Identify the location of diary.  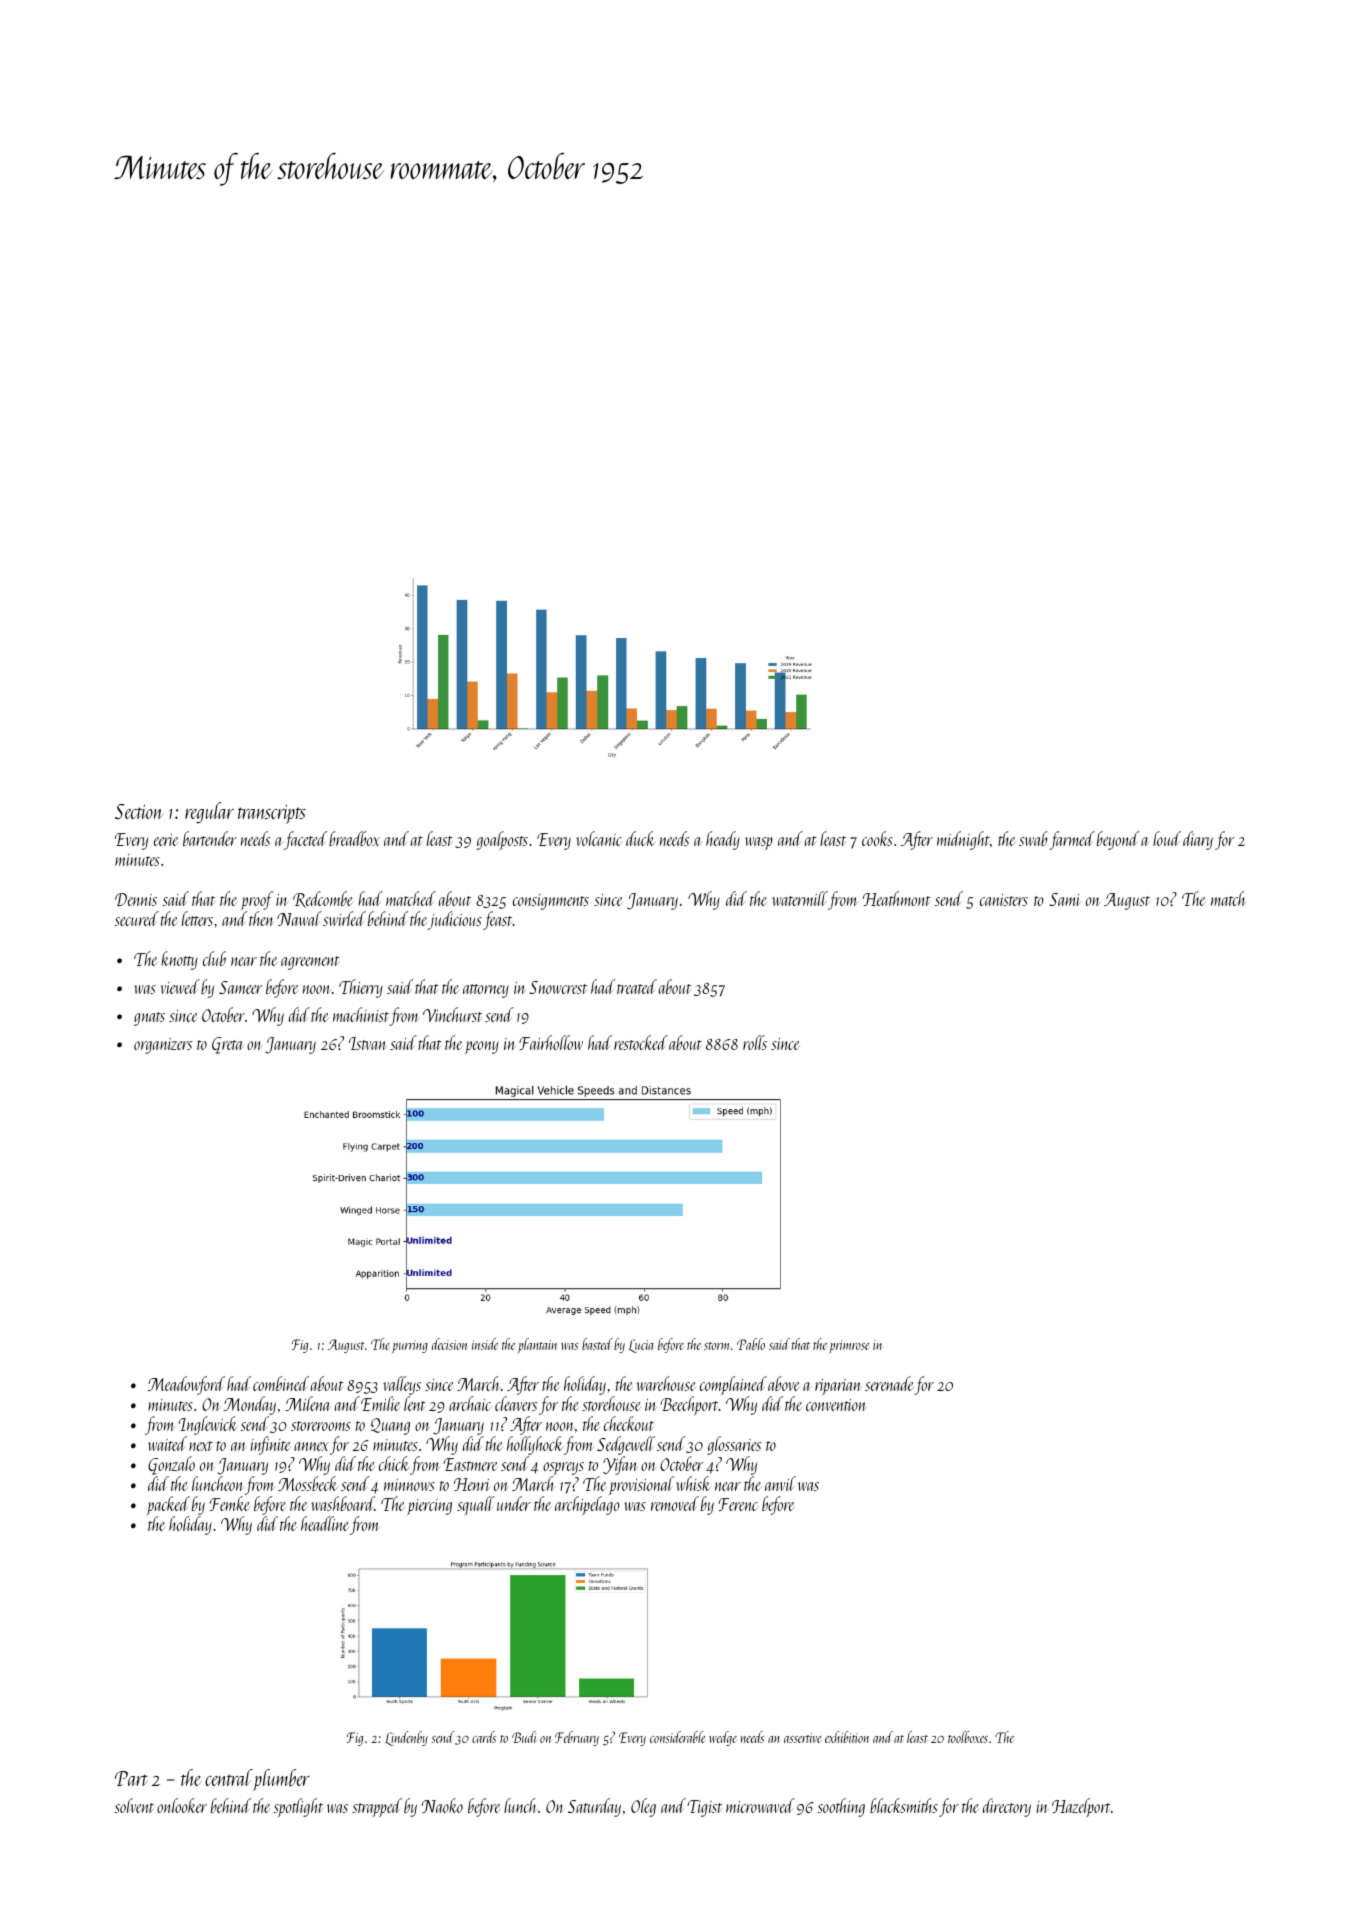
(1198, 840).
